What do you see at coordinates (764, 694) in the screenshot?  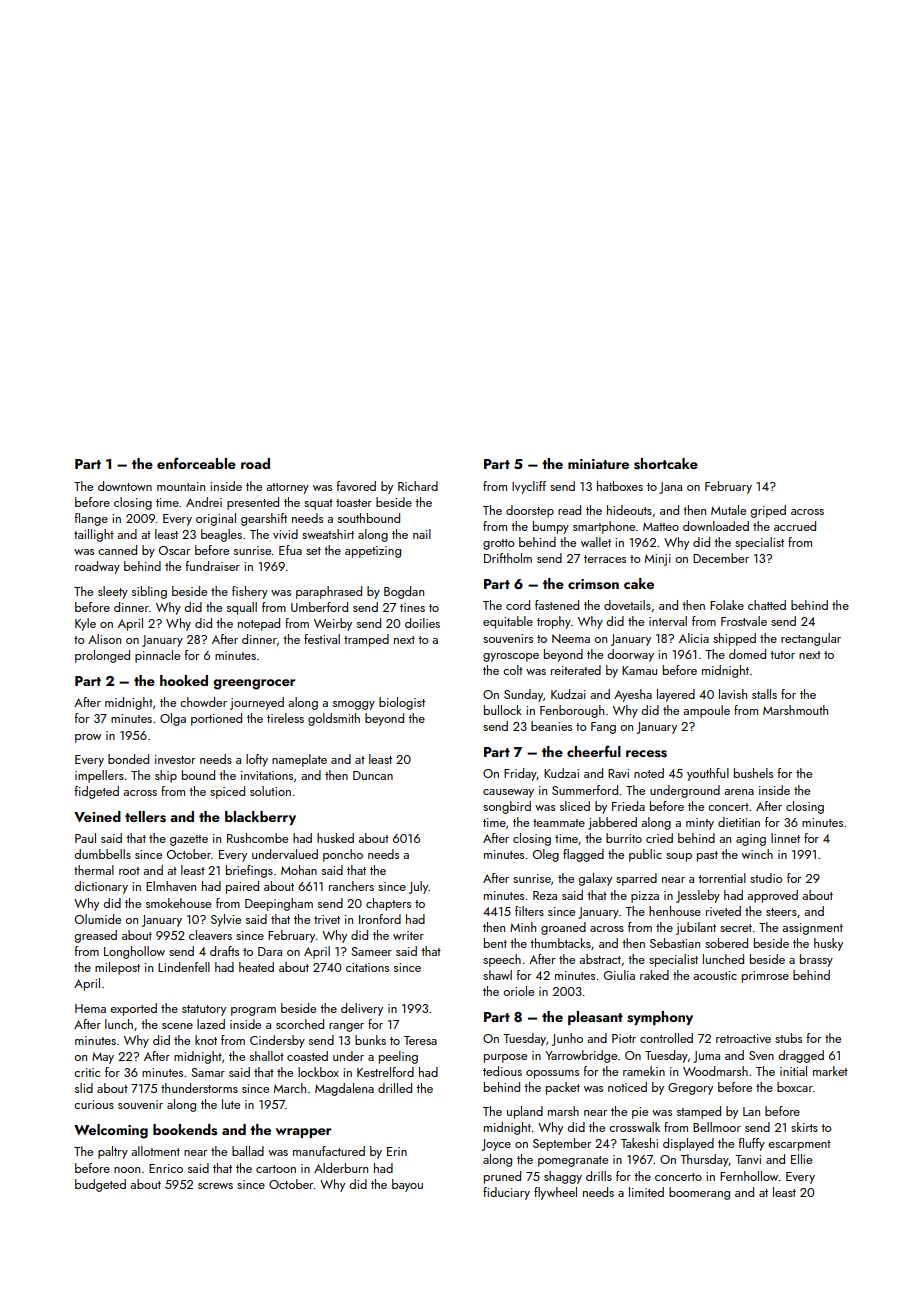 I see `stalls` at bounding box center [764, 694].
